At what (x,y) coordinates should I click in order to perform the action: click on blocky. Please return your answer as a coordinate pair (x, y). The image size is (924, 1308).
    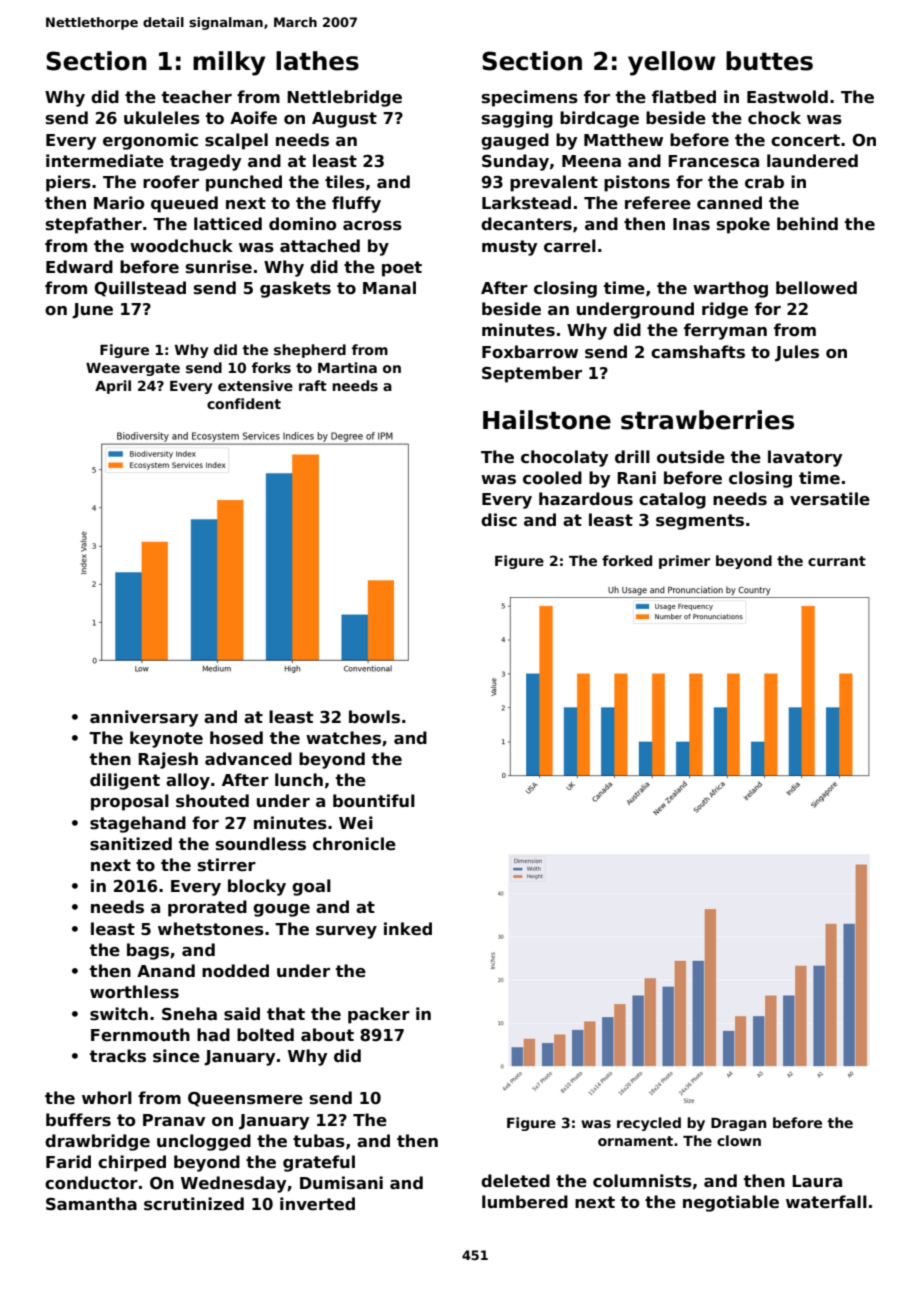
    Looking at the image, I should click on (257, 887).
